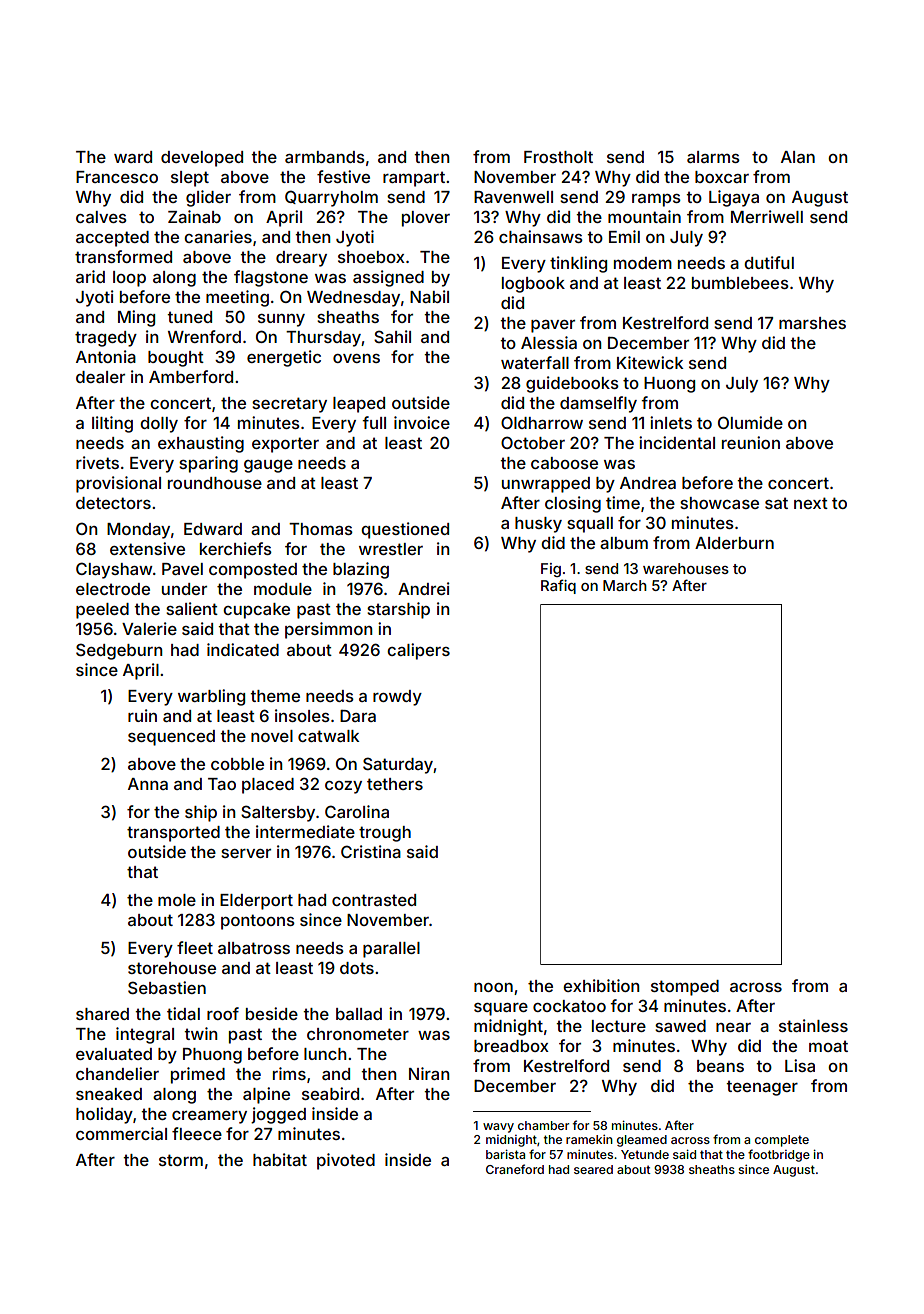 The height and width of the page is (1314, 924). Describe the element at coordinates (325, 157) in the page. I see `armbands` at that location.
